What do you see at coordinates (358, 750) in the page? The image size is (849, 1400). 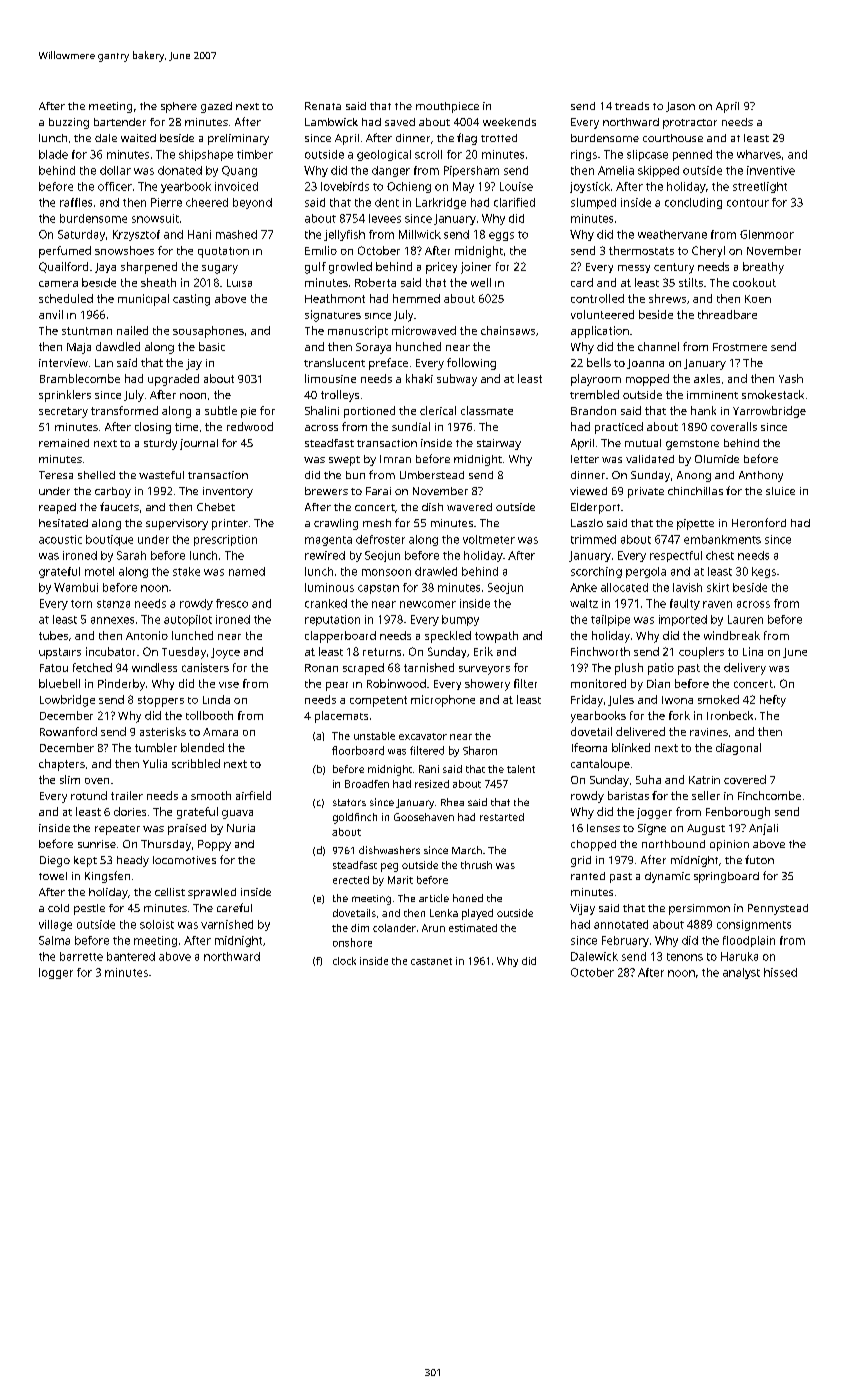 I see `floorboard` at bounding box center [358, 750].
